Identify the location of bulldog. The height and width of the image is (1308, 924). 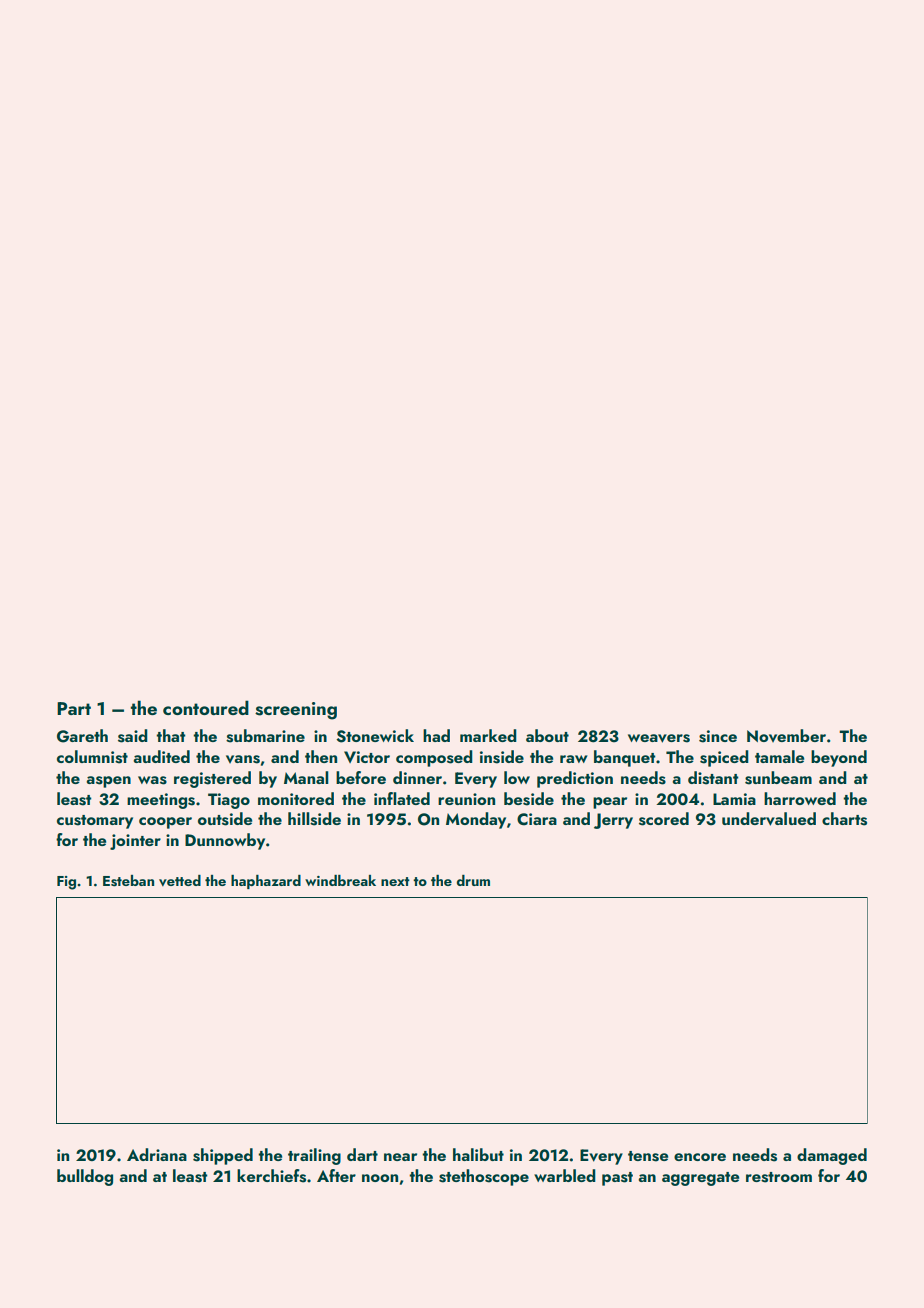
(85, 1177).
